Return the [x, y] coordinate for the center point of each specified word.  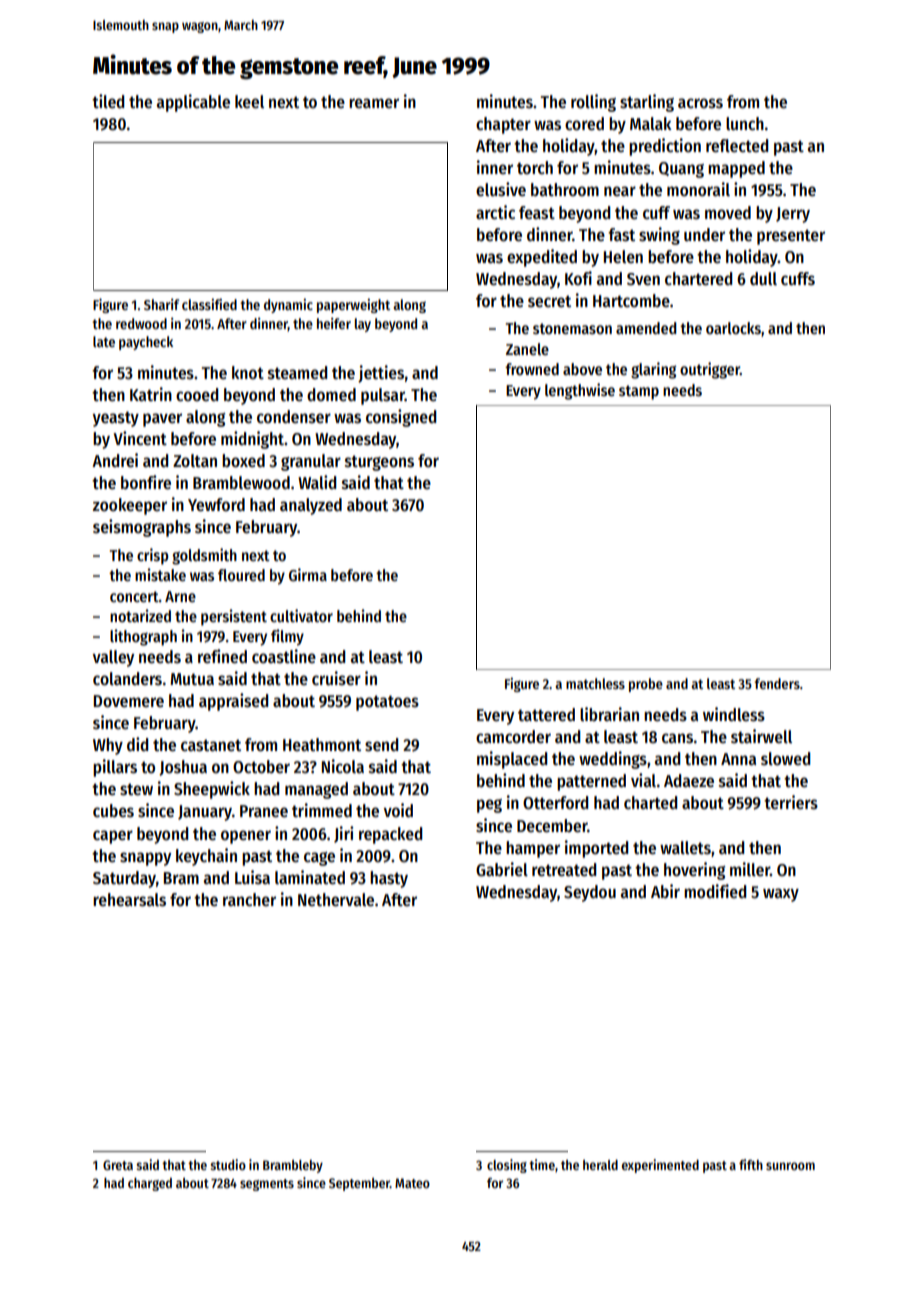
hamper [533, 849]
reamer [374, 103]
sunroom [790, 1166]
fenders [777, 683]
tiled [108, 101]
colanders [127, 679]
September [359, 1184]
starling [647, 103]
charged [150, 1184]
